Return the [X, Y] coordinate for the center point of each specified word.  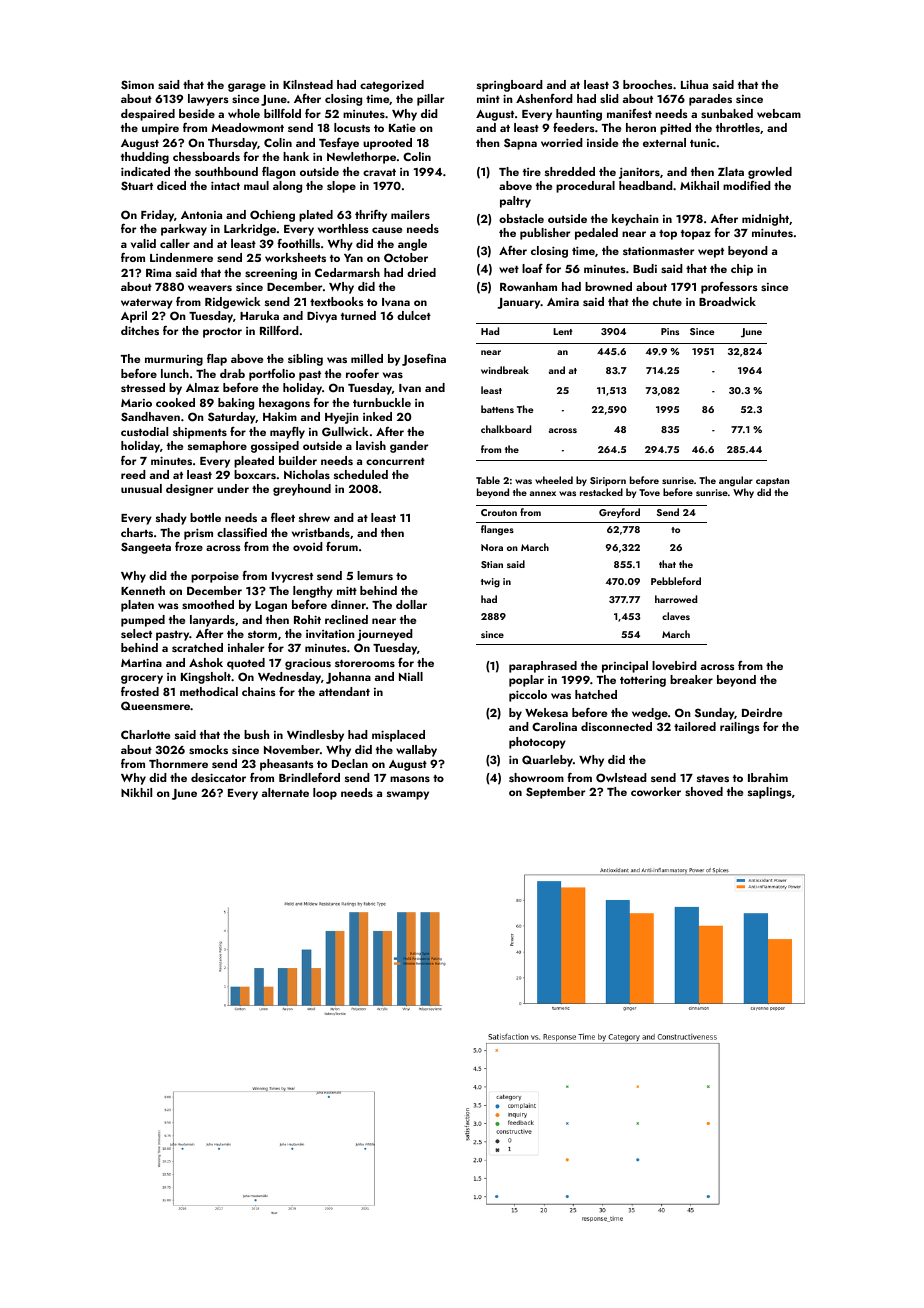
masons [410, 779]
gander [409, 447]
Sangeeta [146, 548]
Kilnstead [308, 84]
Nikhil [136, 792]
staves [713, 778]
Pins [670, 331]
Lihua [694, 84]
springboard [510, 86]
